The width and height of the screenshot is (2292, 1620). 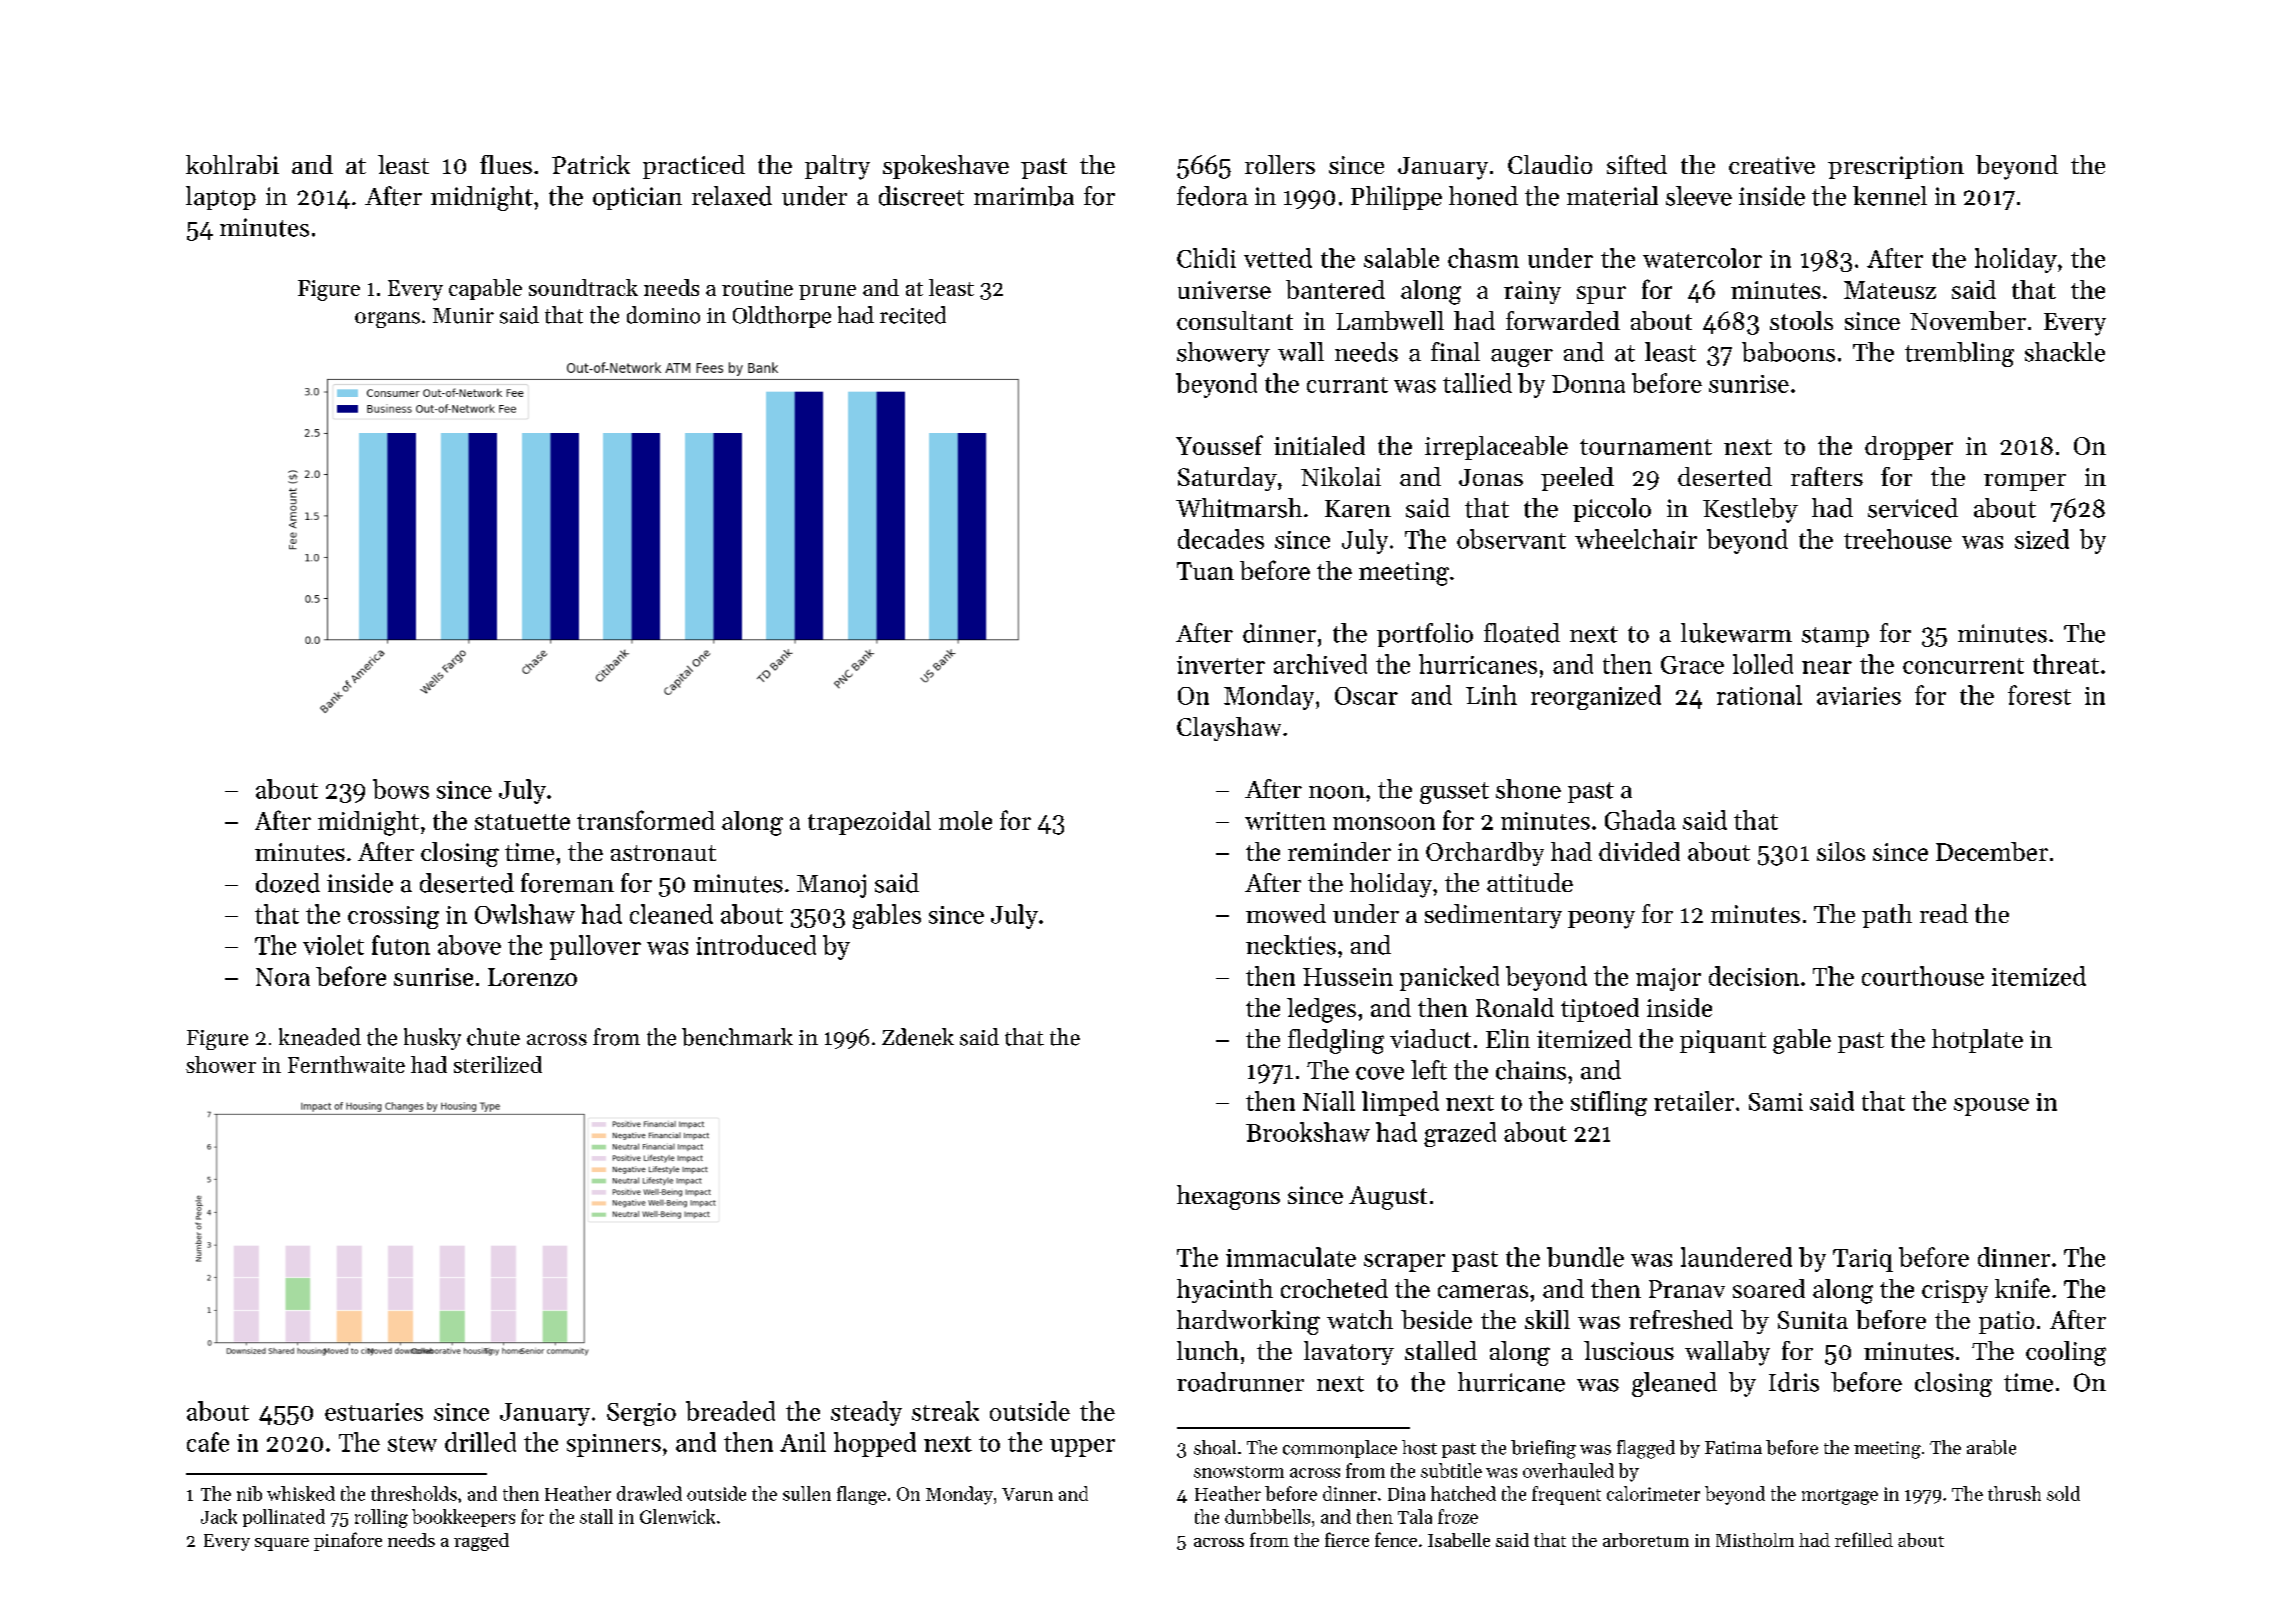 What do you see at coordinates (663, 853) in the screenshot?
I see `astronaut` at bounding box center [663, 853].
